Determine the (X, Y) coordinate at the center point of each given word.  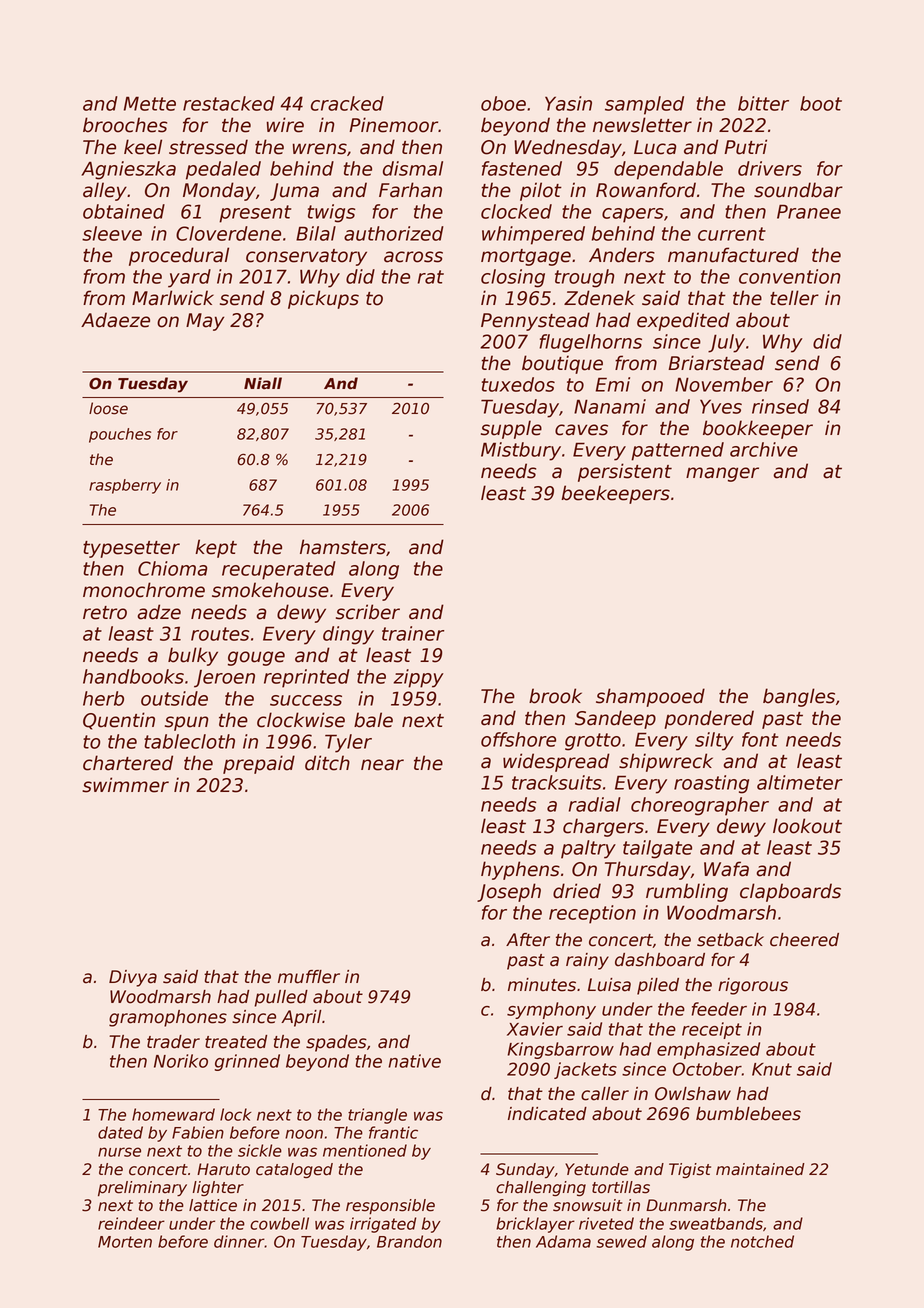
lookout (807, 826)
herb (103, 698)
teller (794, 298)
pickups (323, 299)
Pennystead (535, 321)
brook (555, 696)
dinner (239, 1241)
